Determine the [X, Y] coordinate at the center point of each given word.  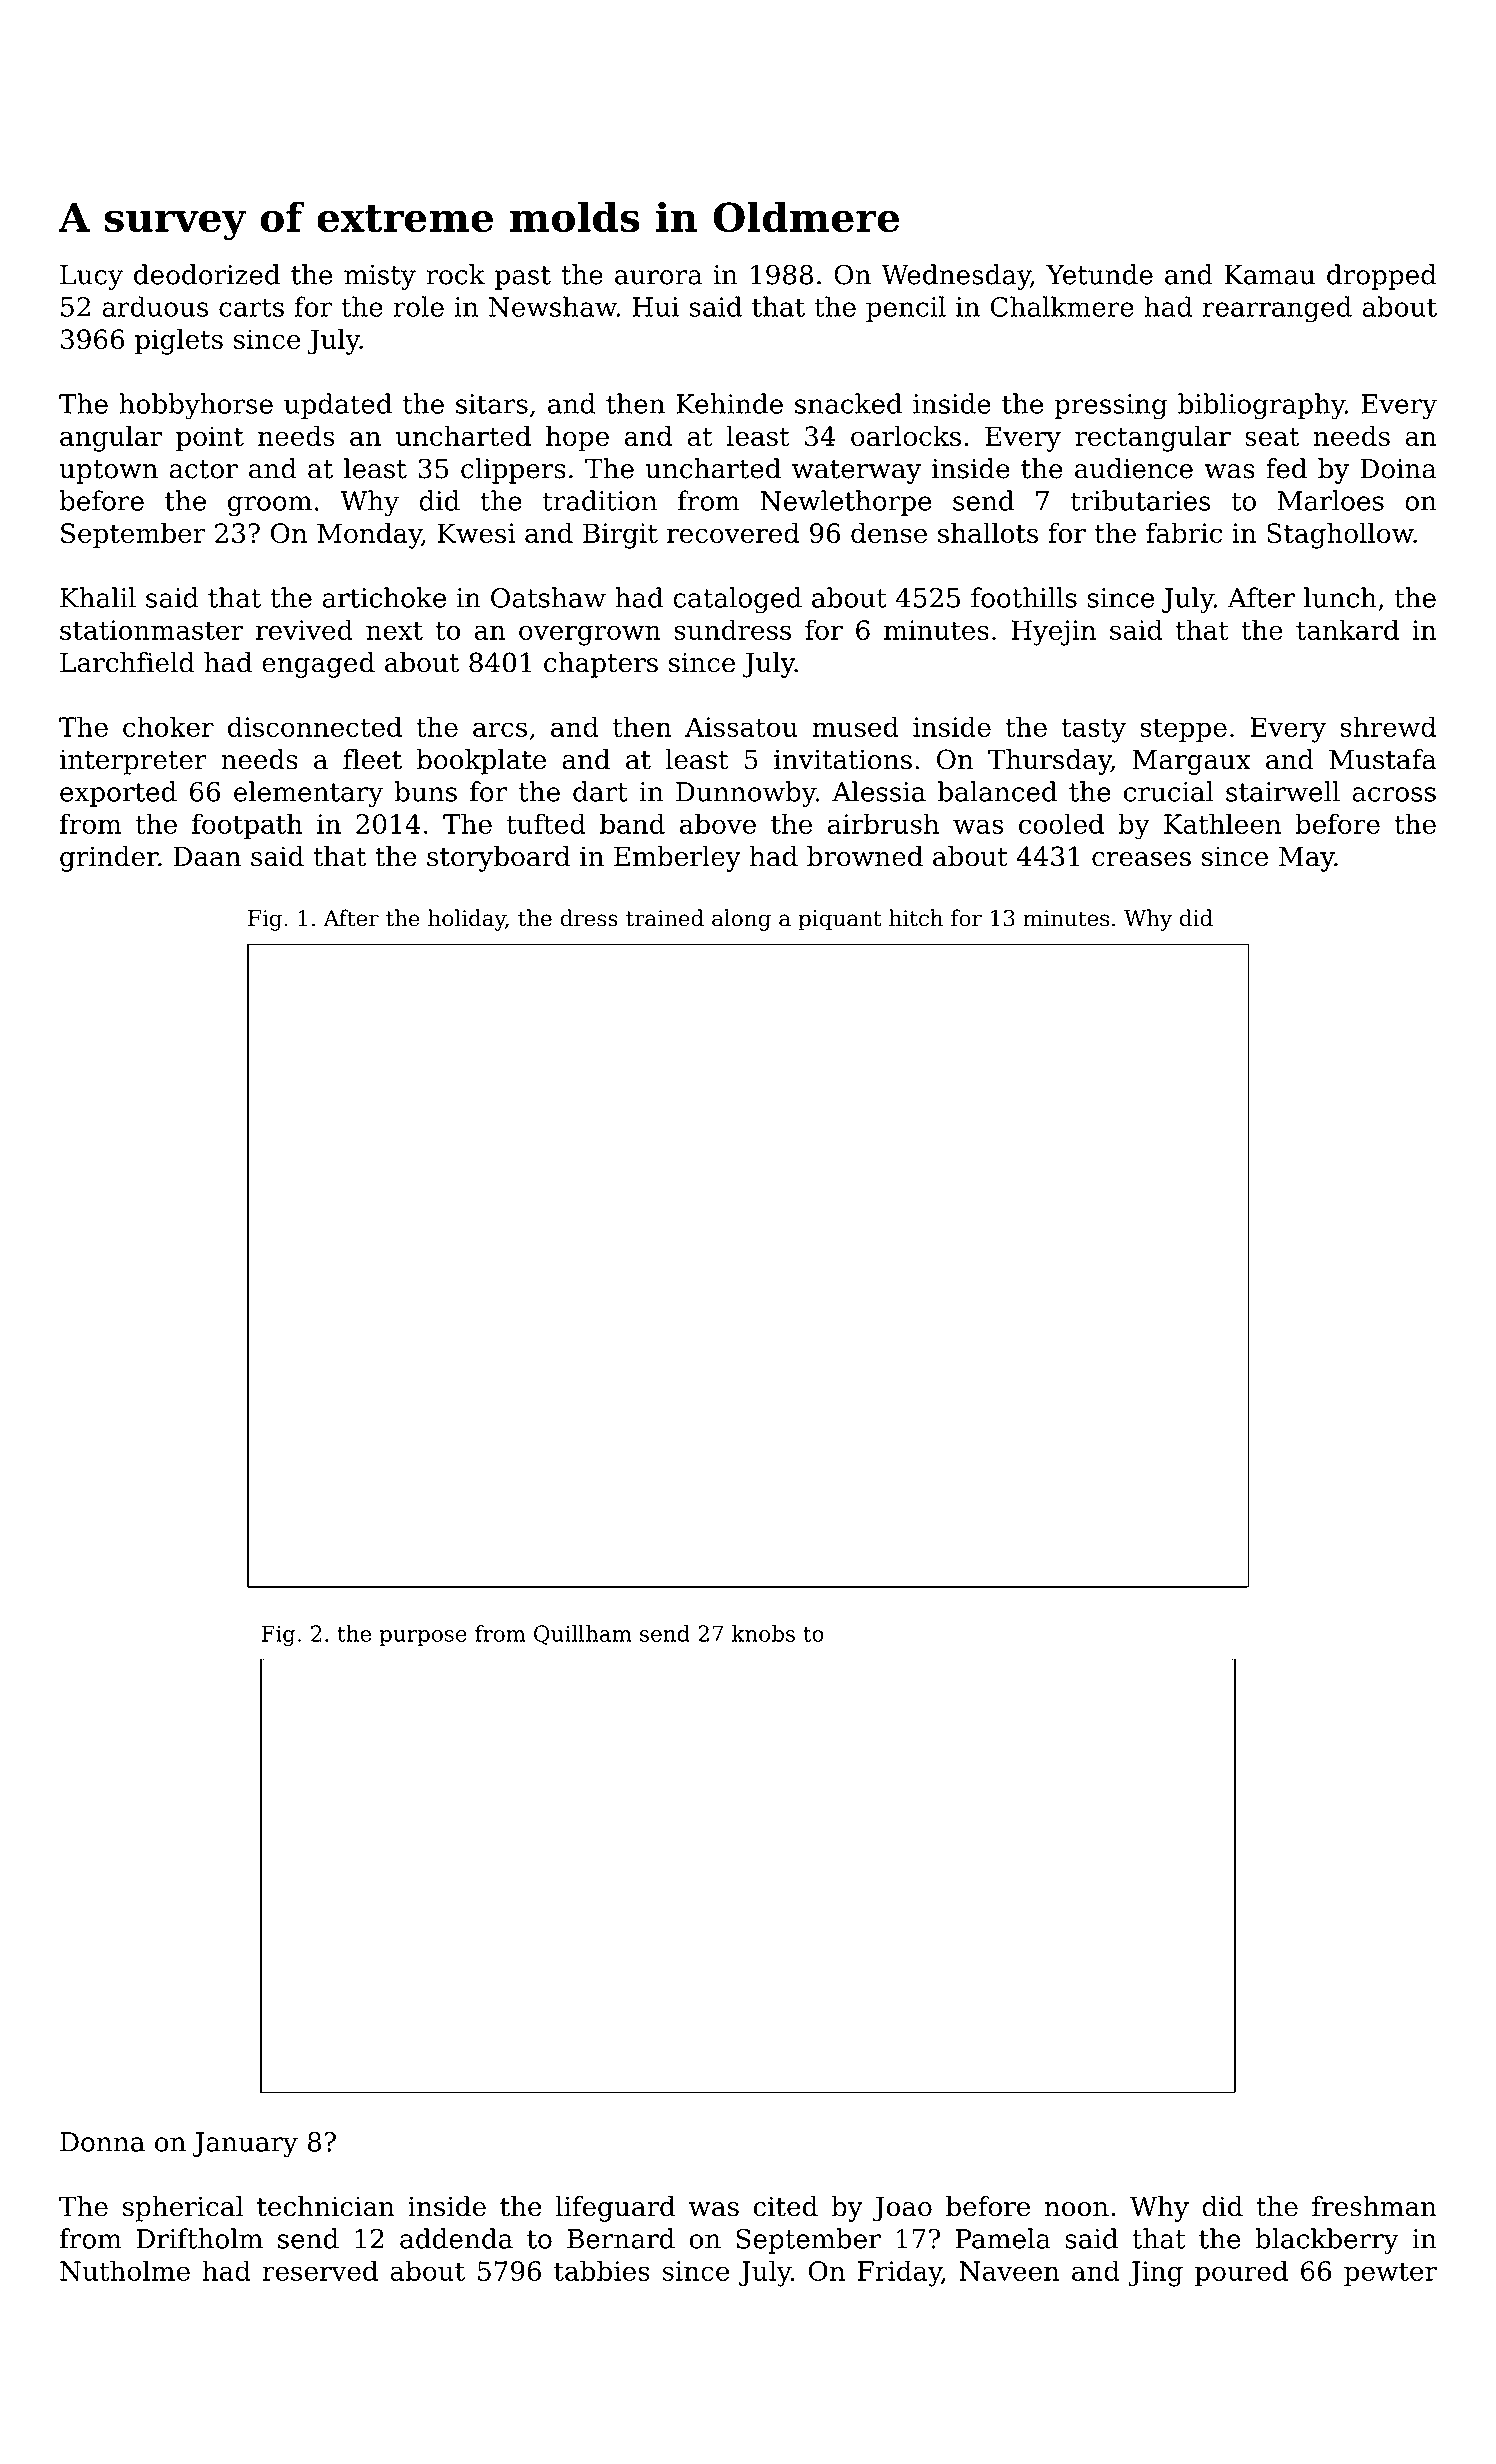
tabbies [602, 2270]
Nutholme [125, 2270]
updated [338, 406]
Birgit [620, 536]
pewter [1390, 2274]
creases [1141, 859]
